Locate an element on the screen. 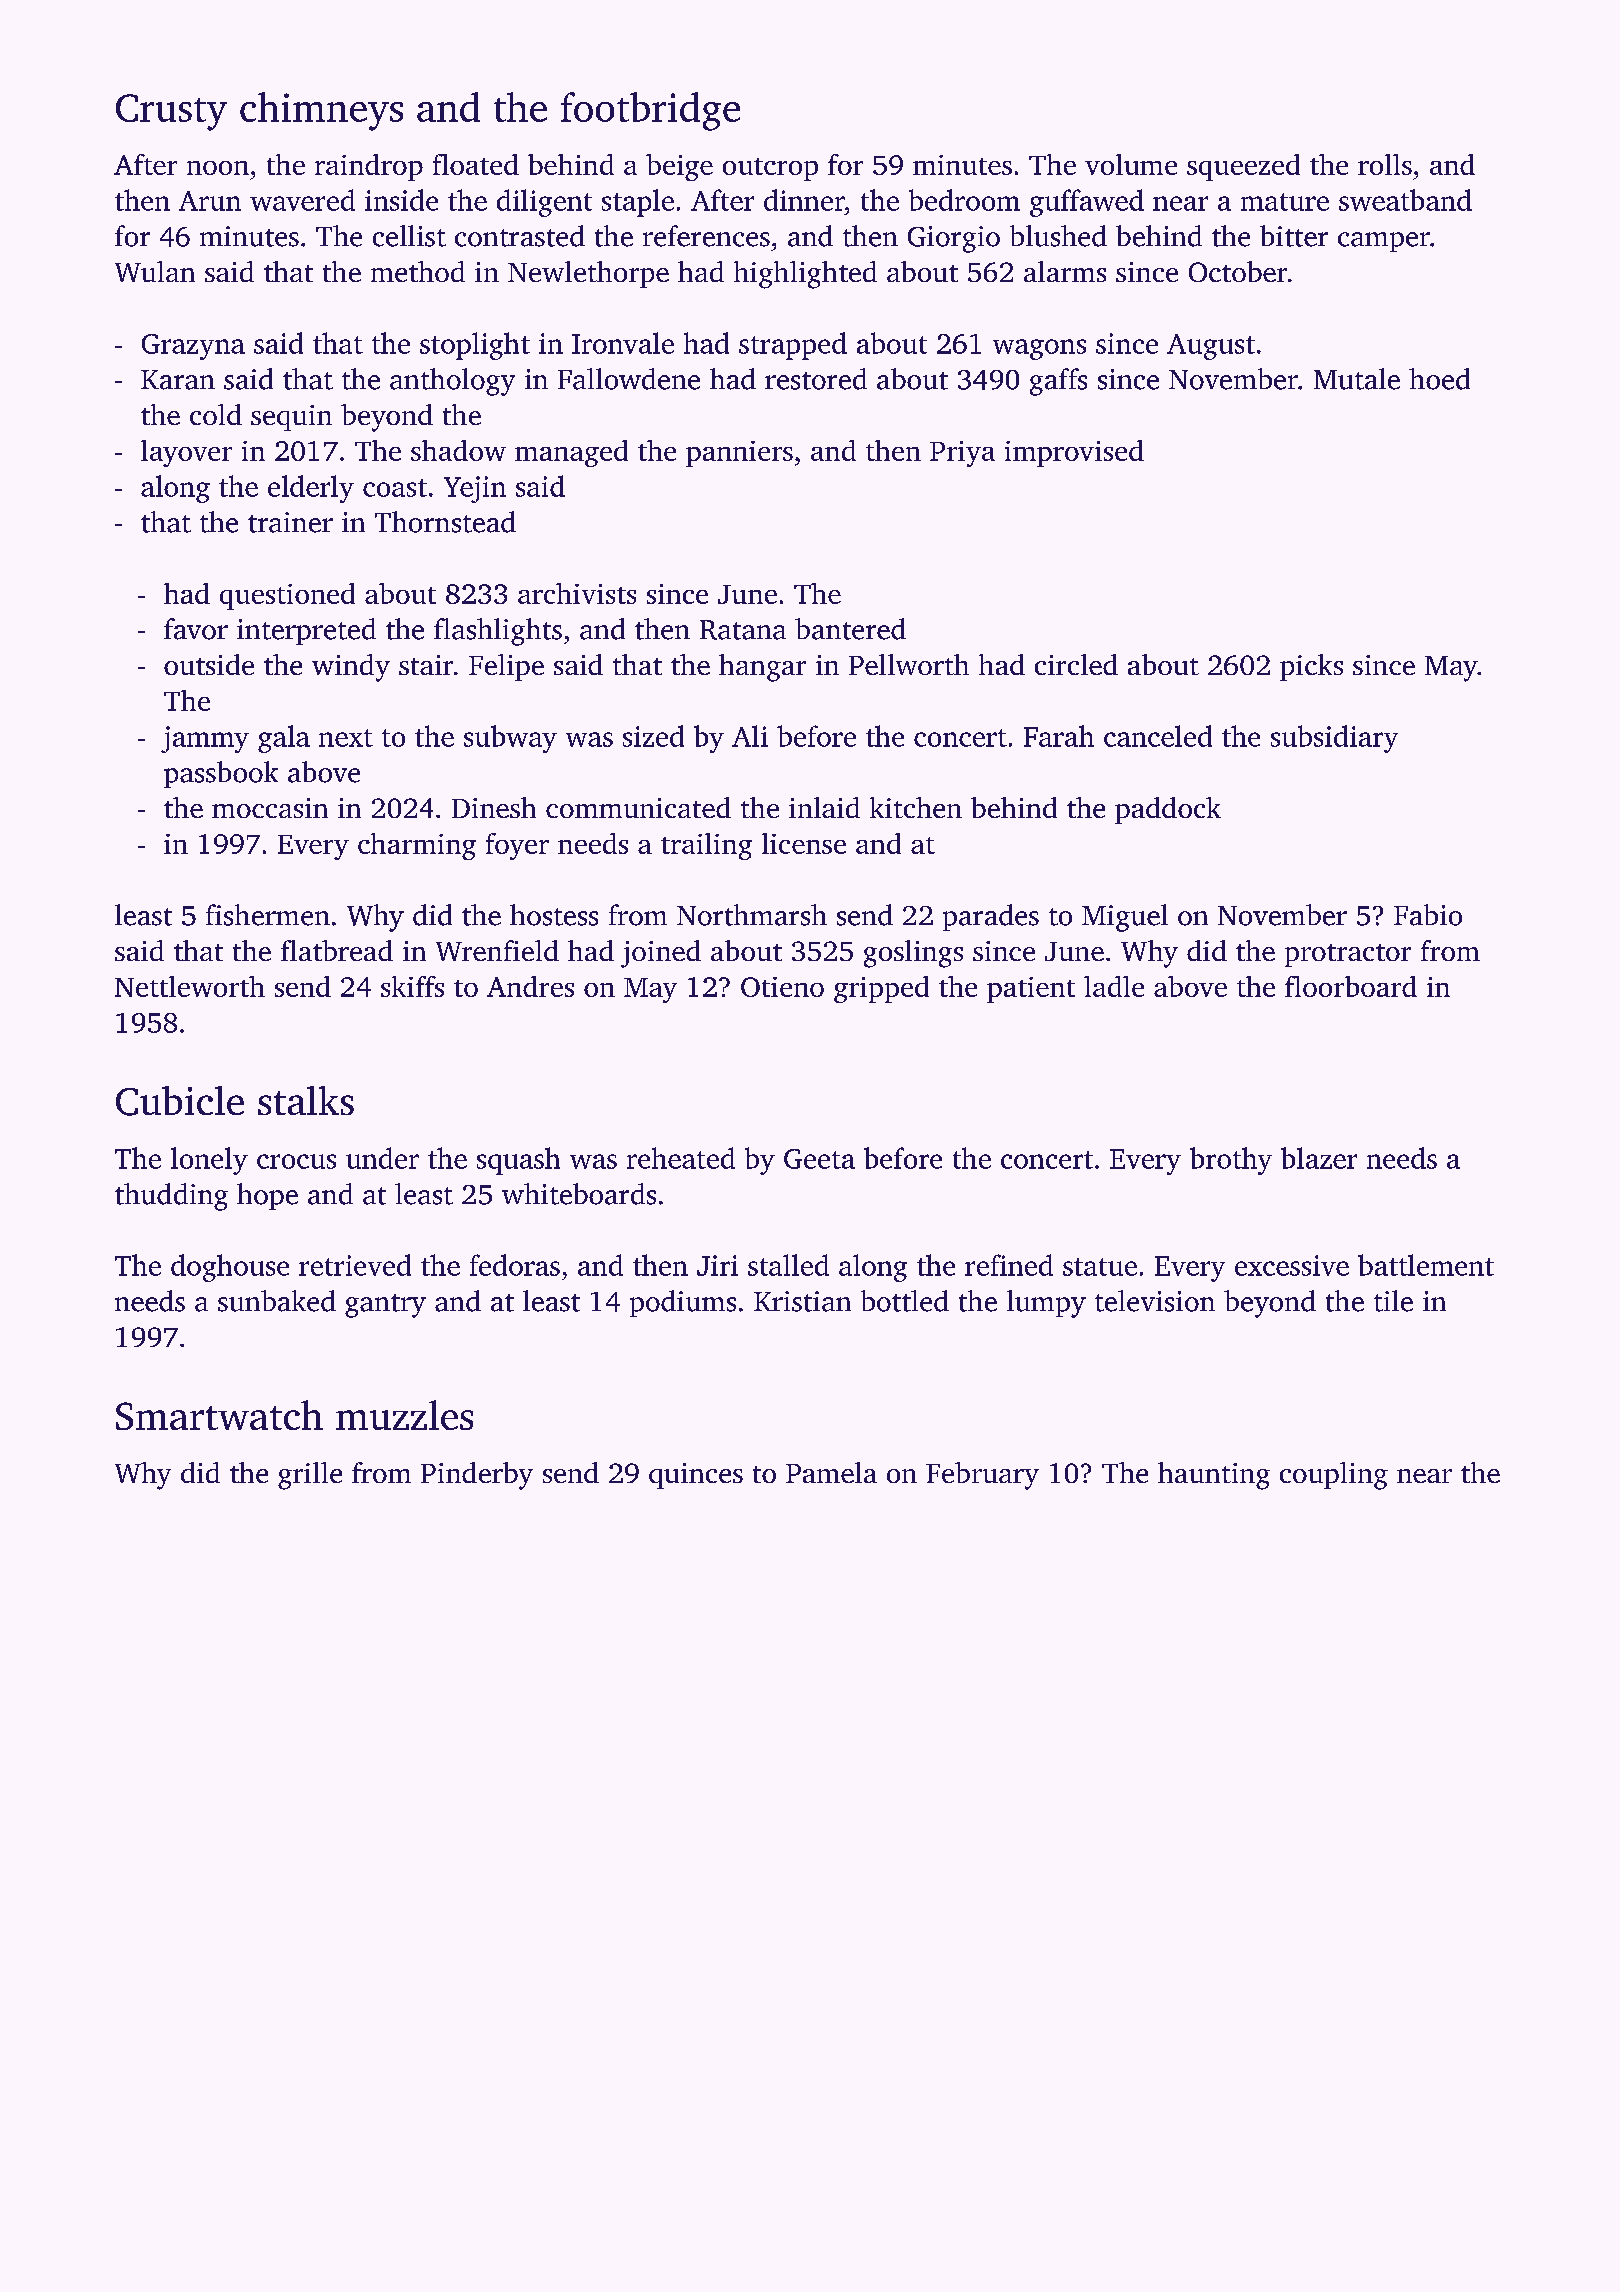  favor is located at coordinates (196, 629).
